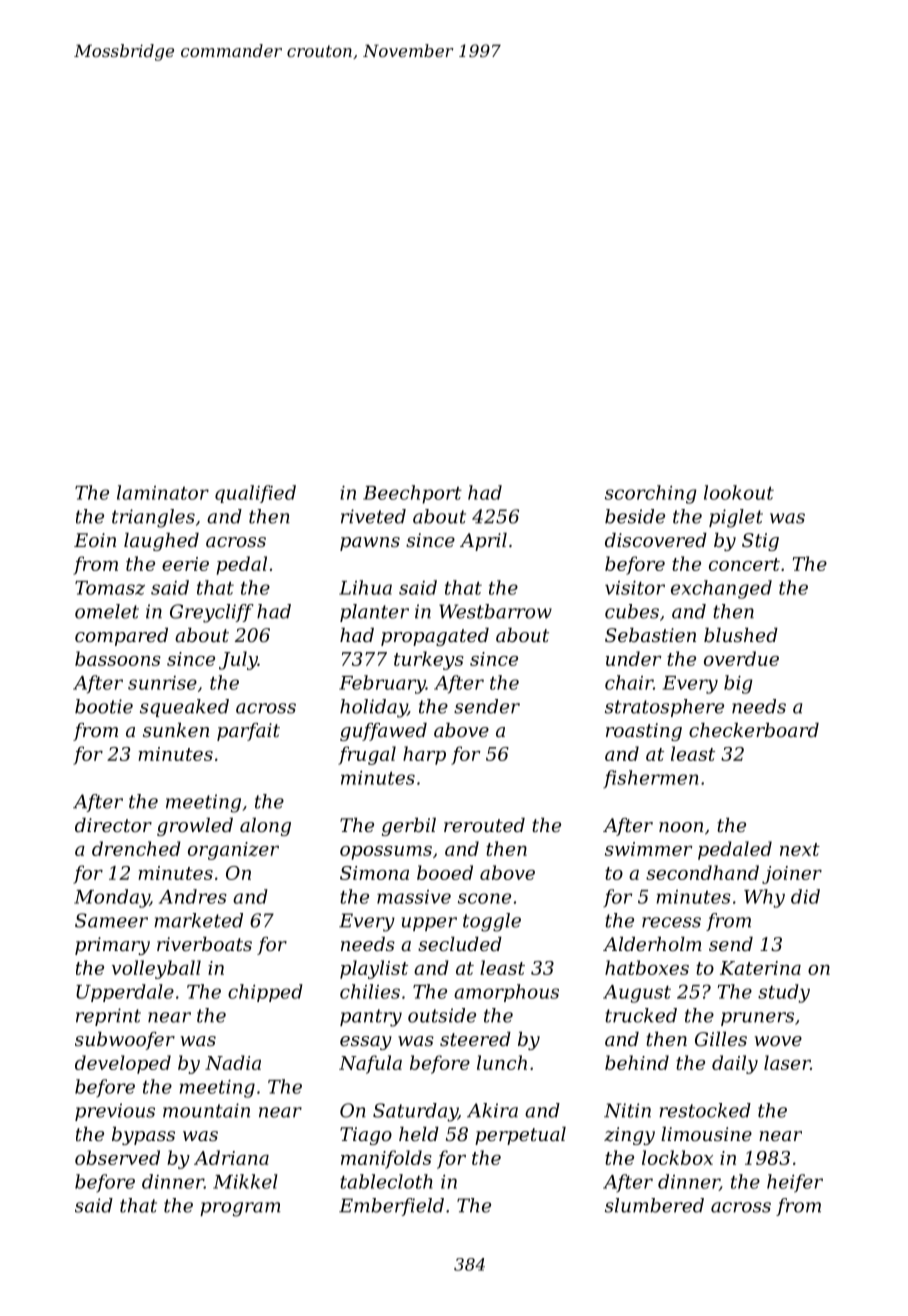 The image size is (908, 1316). I want to click on slumbered, so click(654, 1205).
